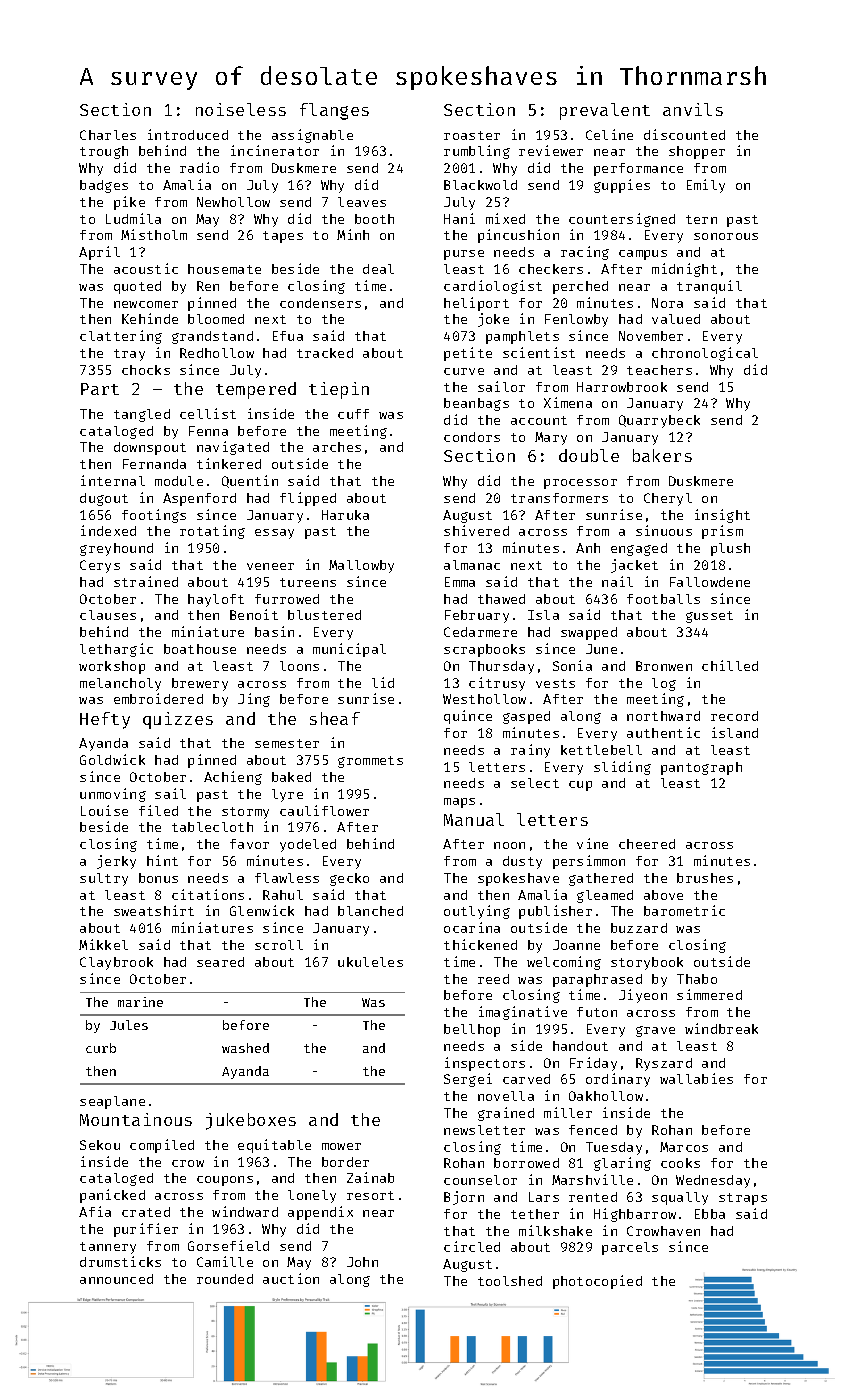 The image size is (849, 1400). Describe the element at coordinates (335, 718) in the screenshot. I see `sheaf` at that location.
